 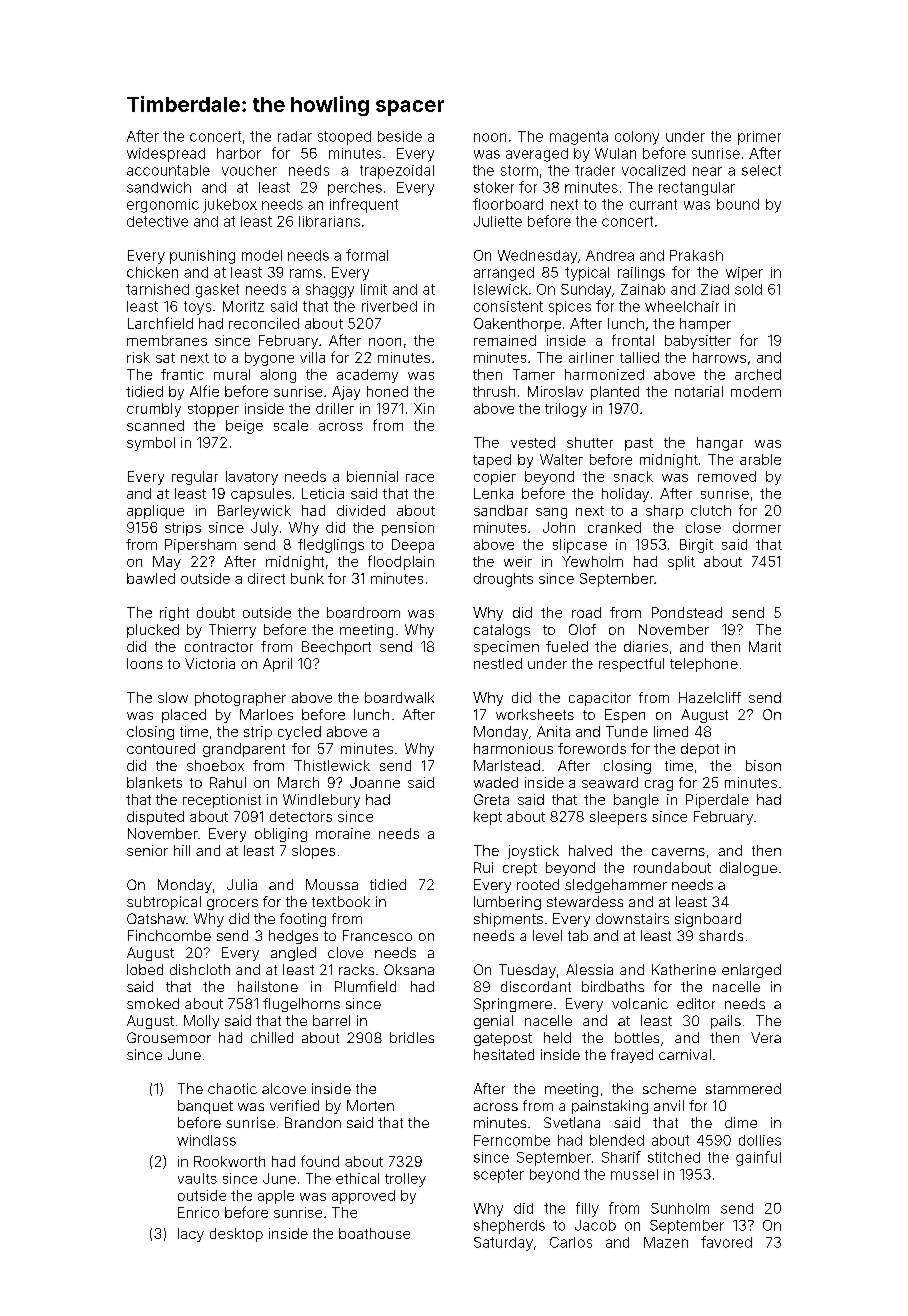 What do you see at coordinates (759, 138) in the page?
I see `primer` at bounding box center [759, 138].
